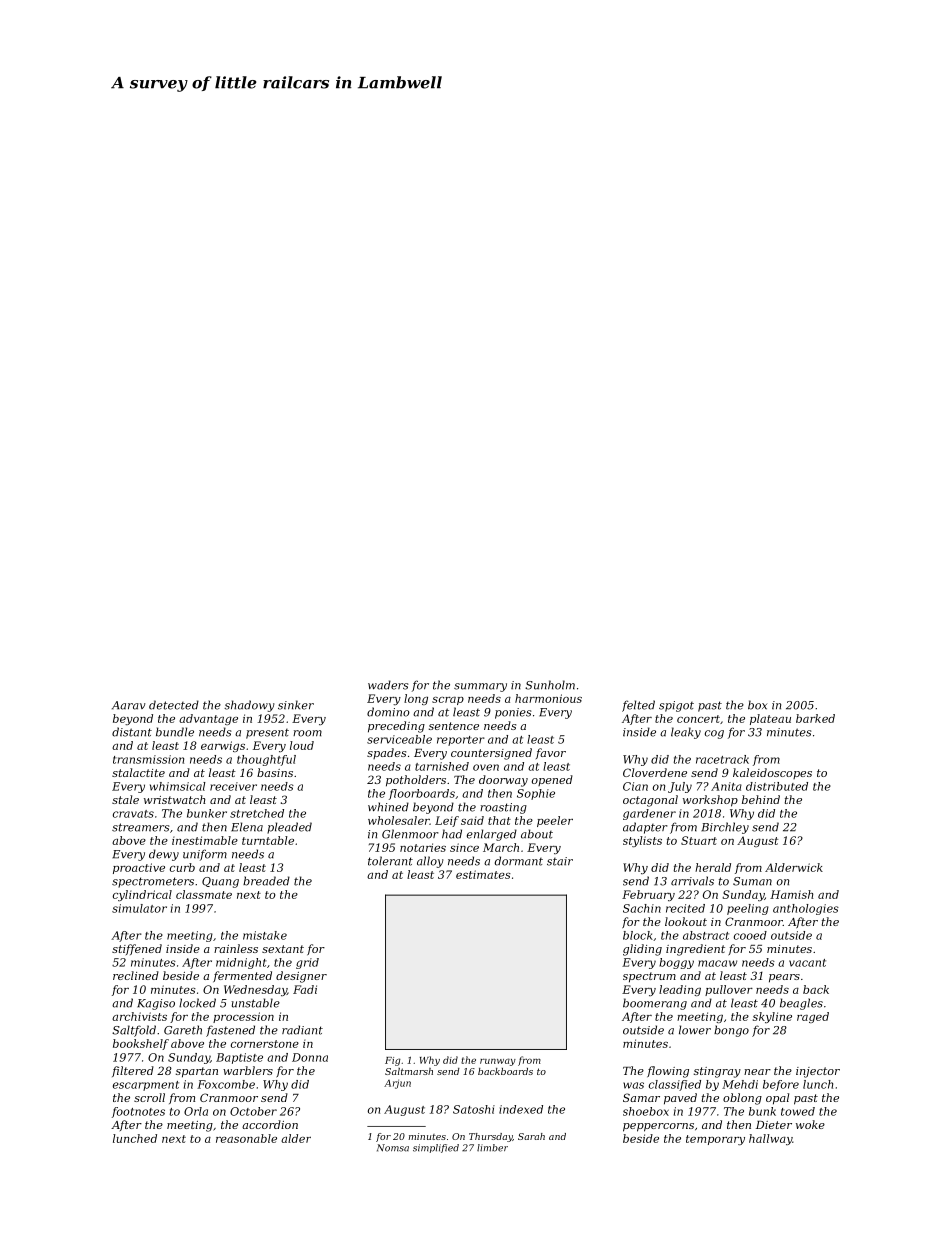 The image size is (952, 1233). Describe the element at coordinates (676, 706) in the screenshot. I see `spigot` at that location.
